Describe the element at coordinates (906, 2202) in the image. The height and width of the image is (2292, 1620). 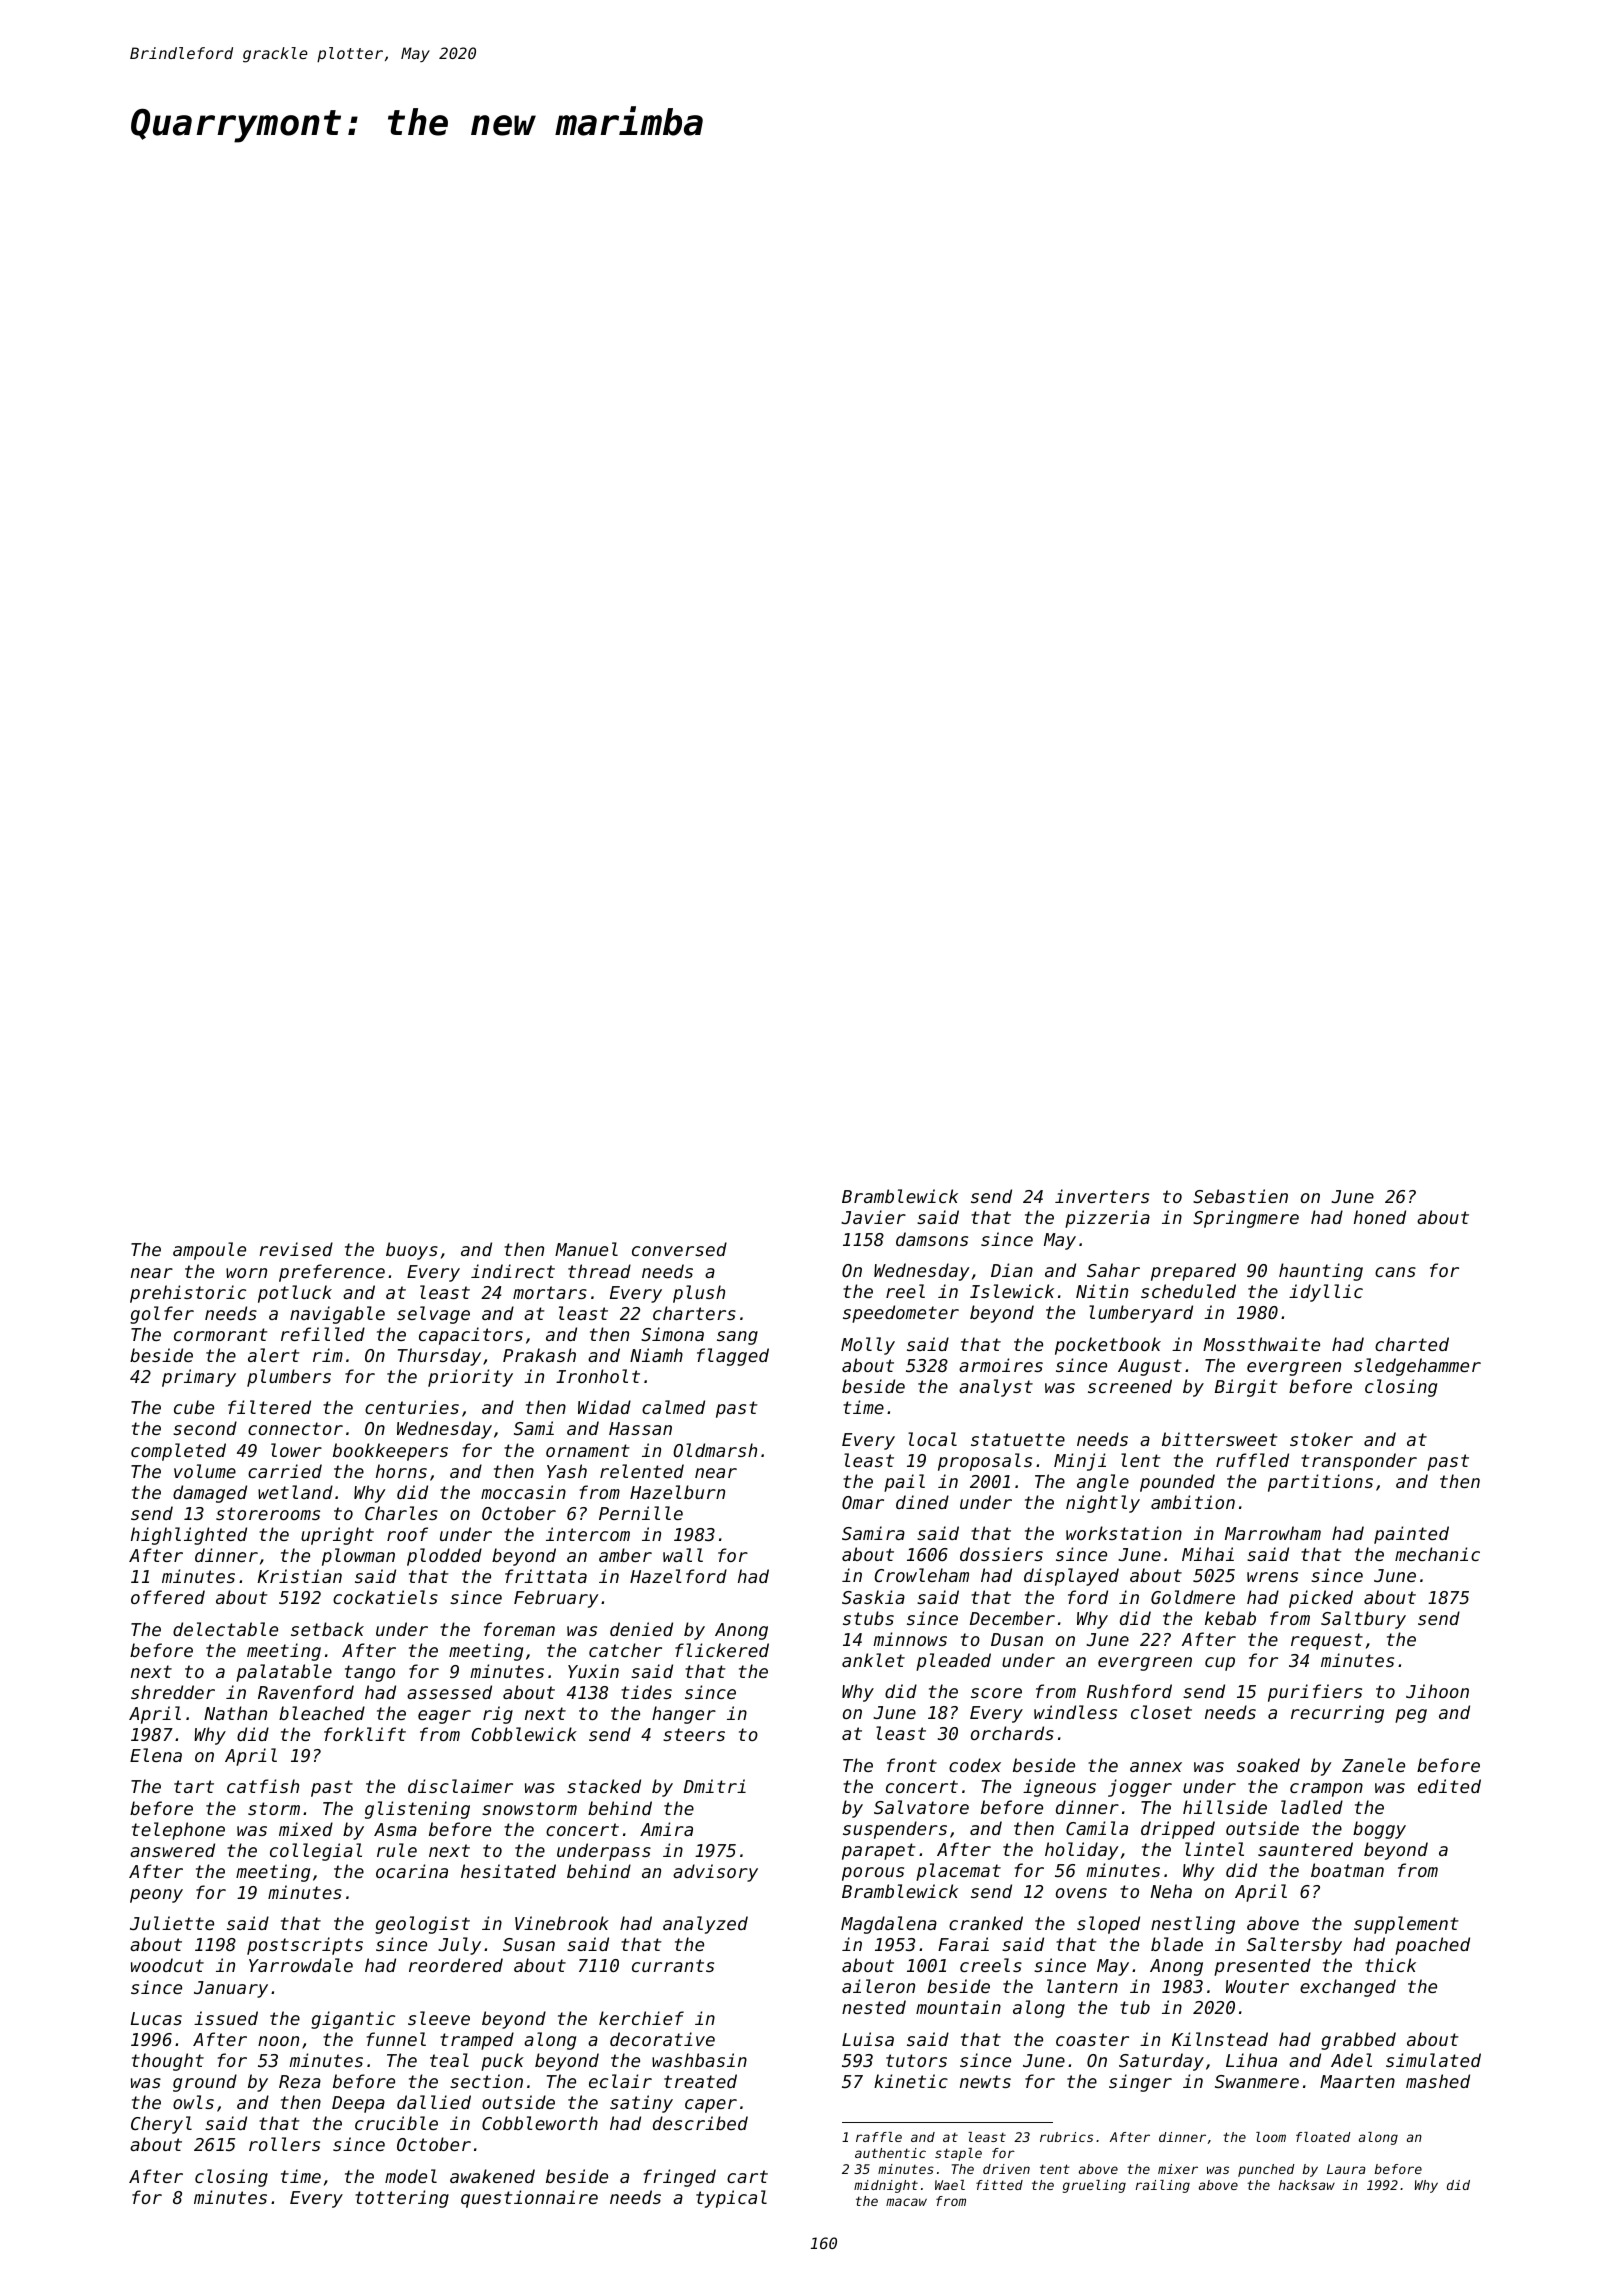
I see `macaw` at that location.
